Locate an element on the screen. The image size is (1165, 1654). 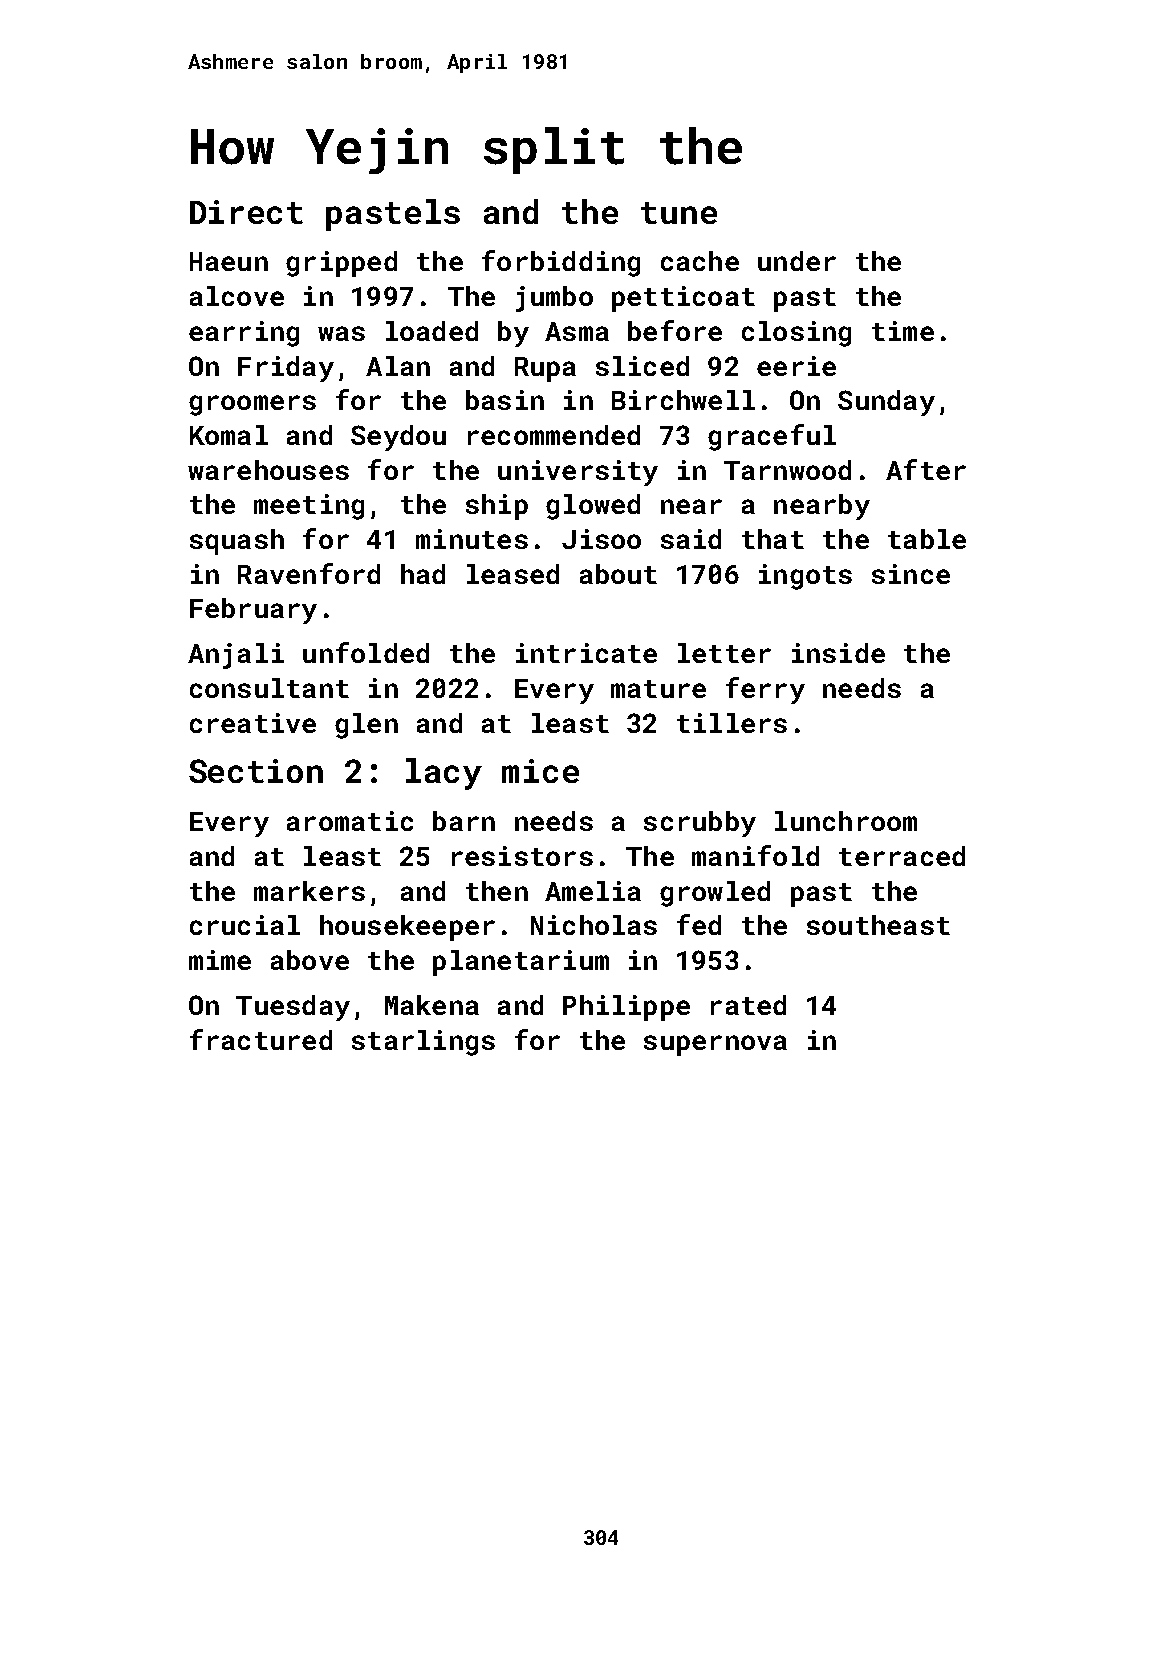
mice is located at coordinates (540, 771).
